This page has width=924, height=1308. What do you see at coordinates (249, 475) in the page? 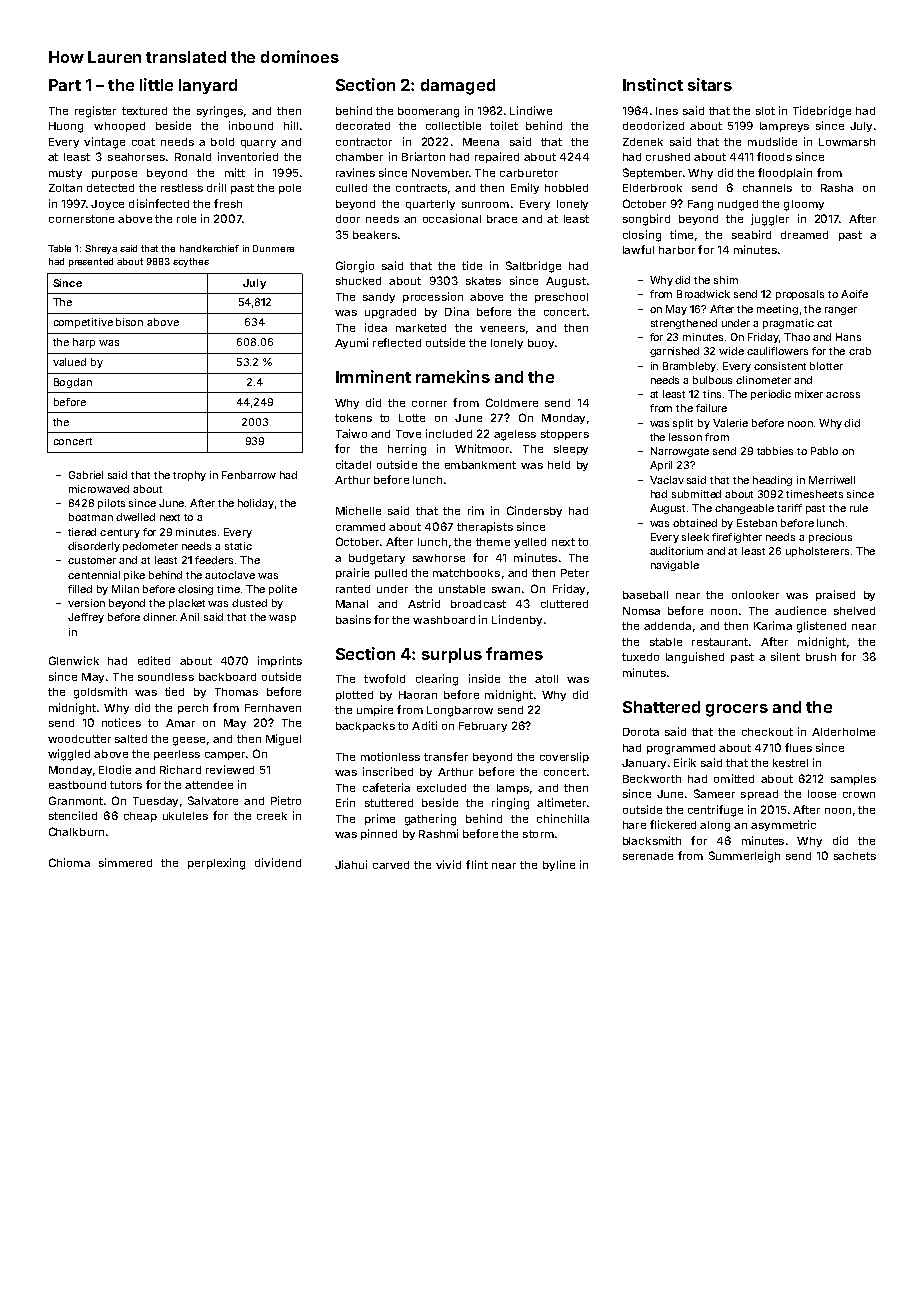
I see `Fenbarrow` at bounding box center [249, 475].
